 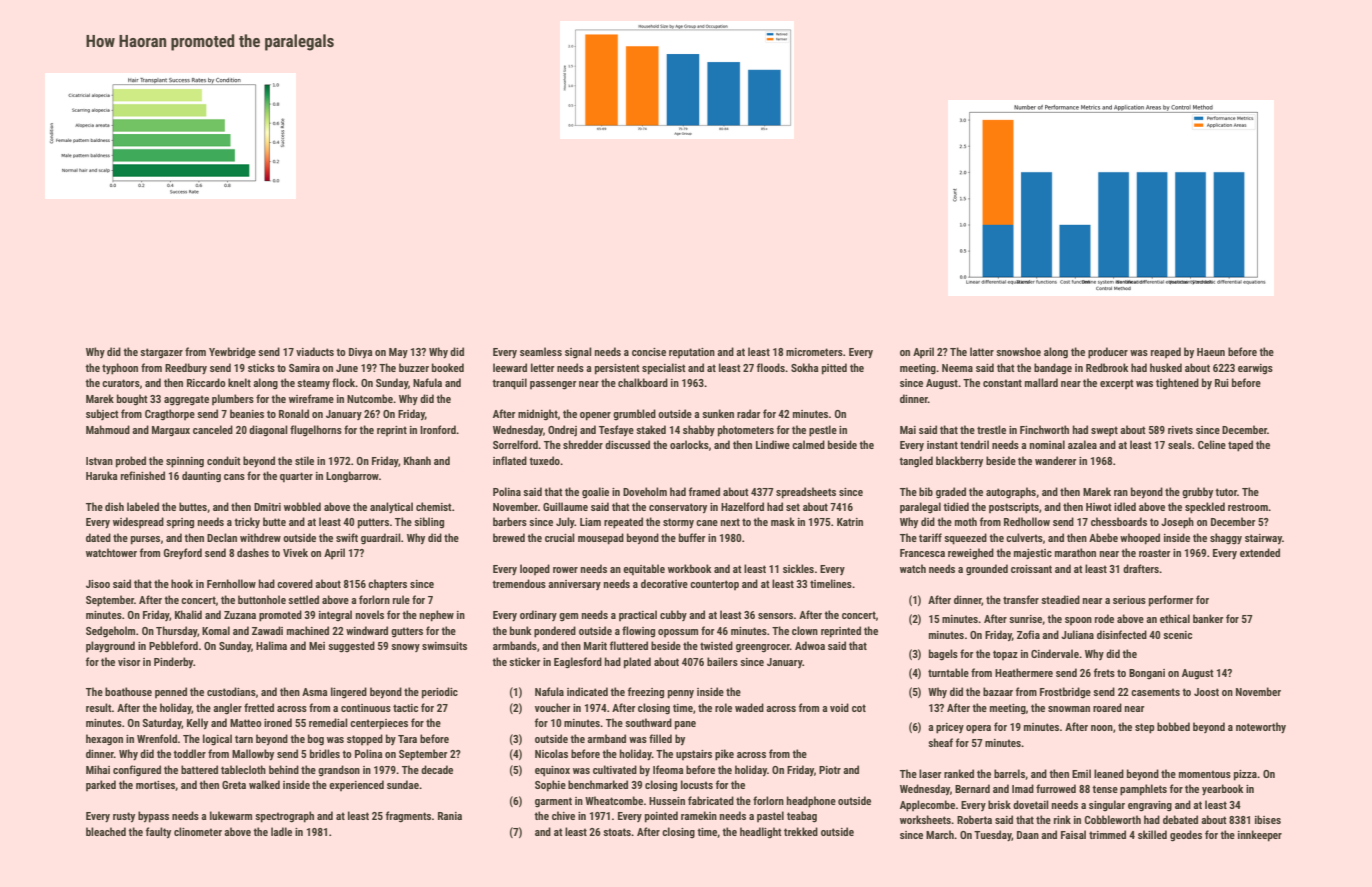 What do you see at coordinates (231, 583) in the image?
I see `Fernhollow` at bounding box center [231, 583].
